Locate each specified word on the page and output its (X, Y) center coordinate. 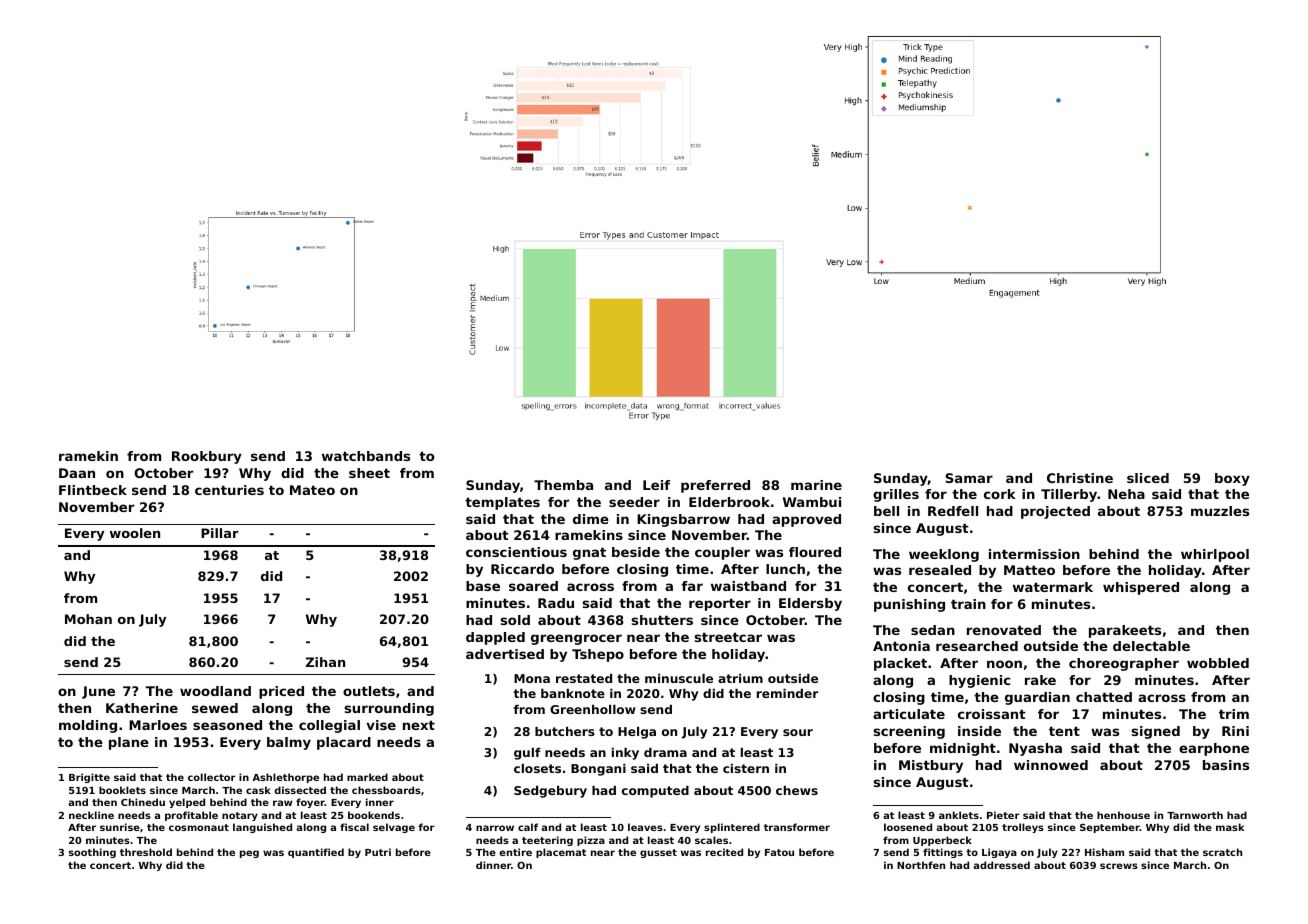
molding (88, 726)
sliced (1148, 478)
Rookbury (207, 457)
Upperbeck (942, 841)
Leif (656, 485)
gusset (658, 853)
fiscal (354, 827)
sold (515, 620)
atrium (740, 678)
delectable (1151, 646)
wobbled (1218, 663)
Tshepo (598, 655)
